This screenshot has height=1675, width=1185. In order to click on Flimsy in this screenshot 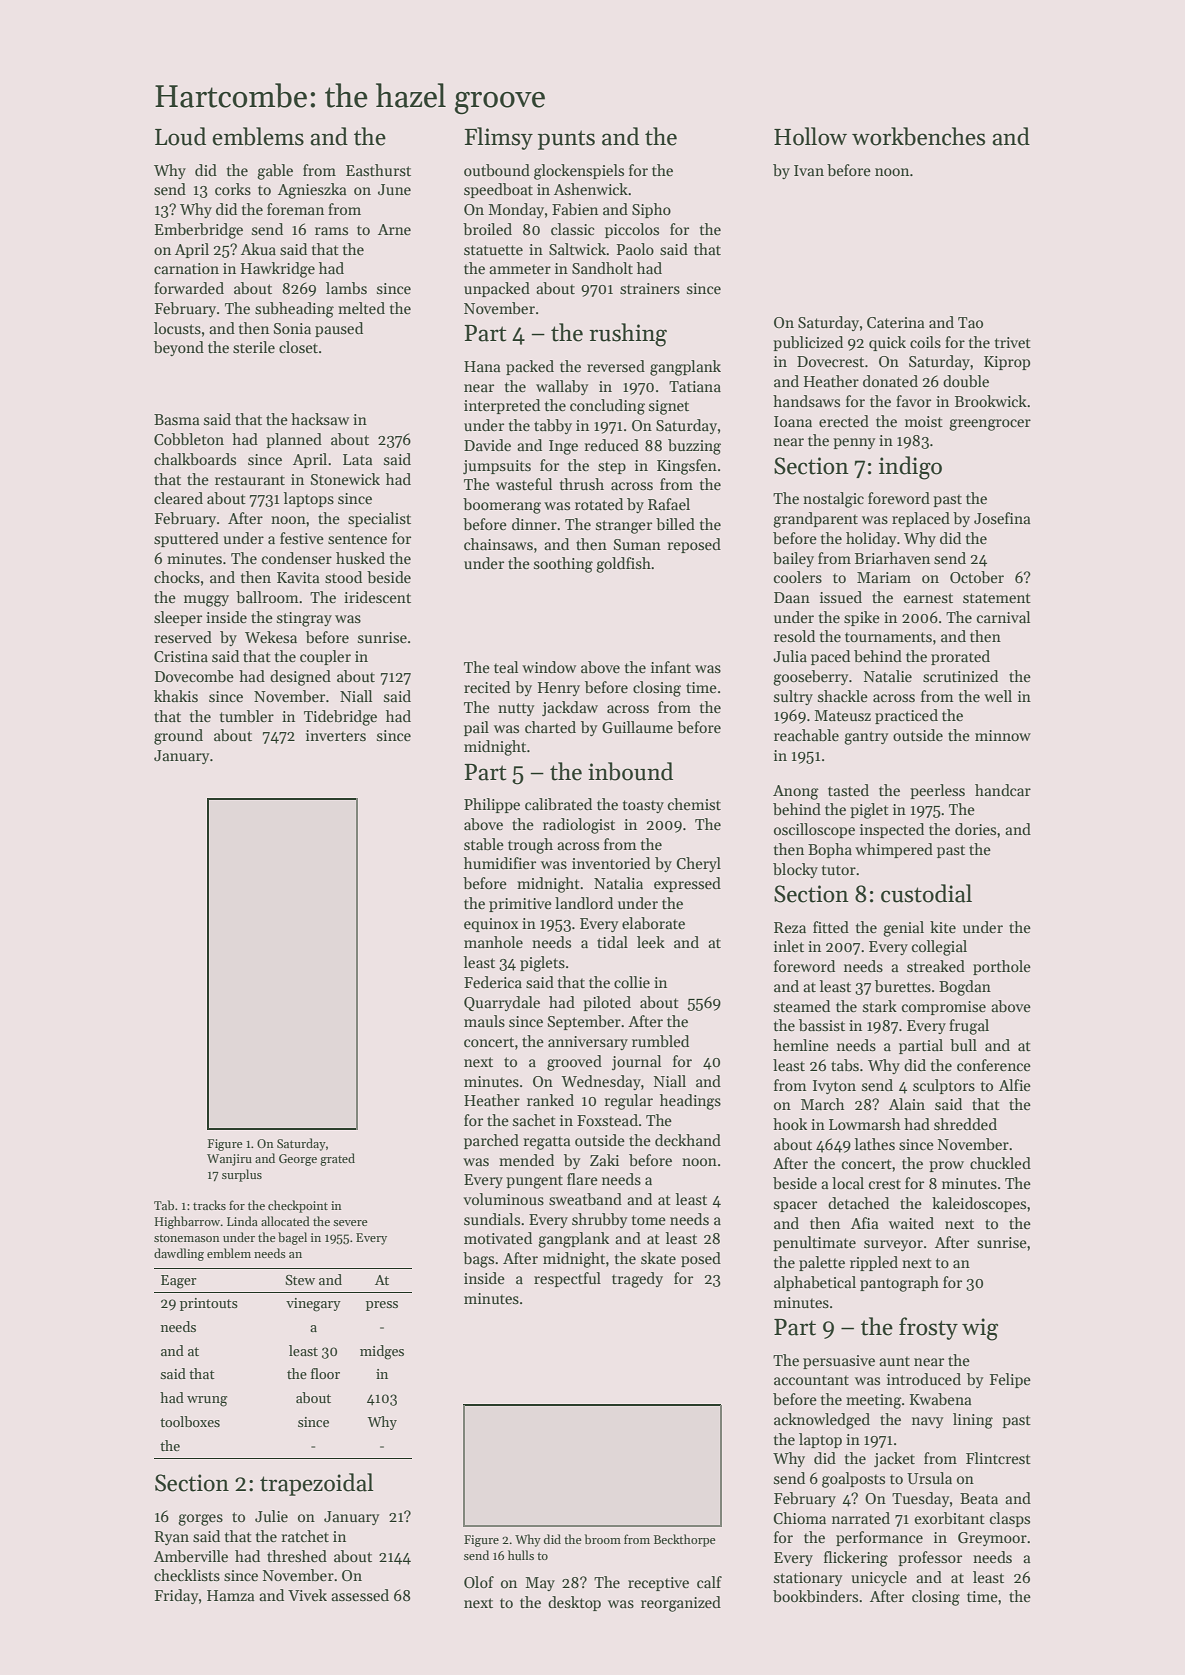, I will do `click(499, 138)`.
